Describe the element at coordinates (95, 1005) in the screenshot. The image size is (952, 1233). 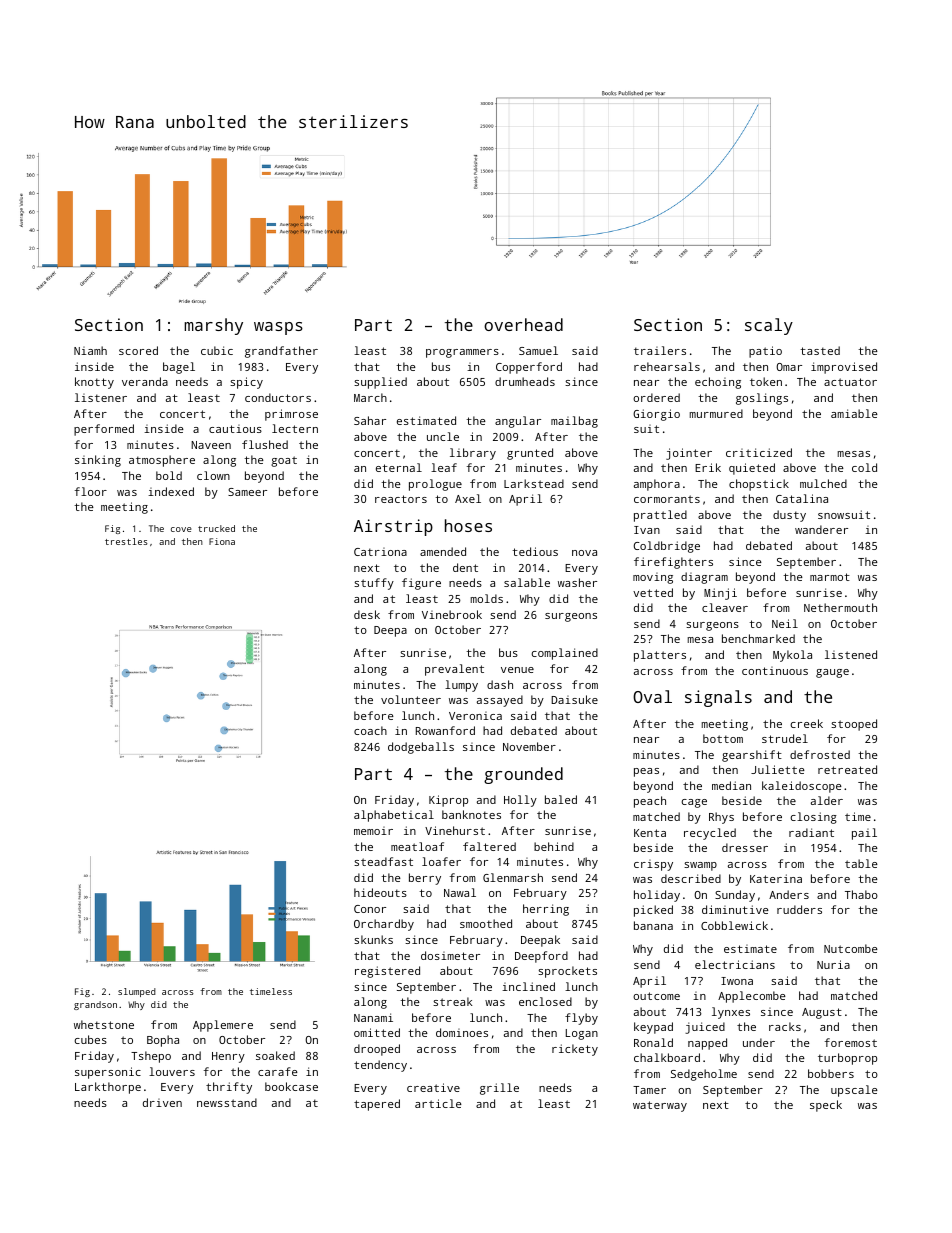
I see `grandson` at that location.
